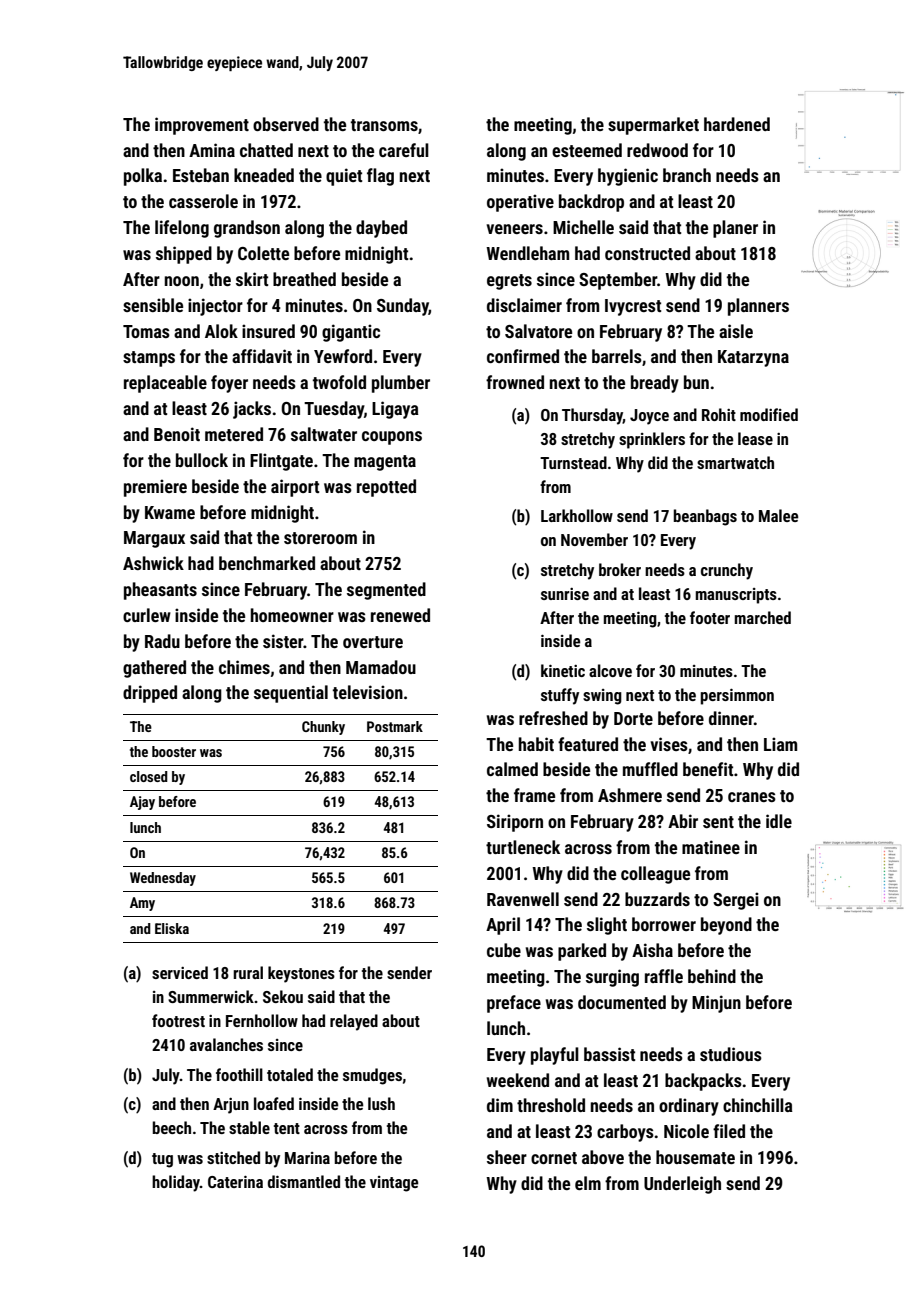  What do you see at coordinates (247, 229) in the page?
I see `grandson` at bounding box center [247, 229].
